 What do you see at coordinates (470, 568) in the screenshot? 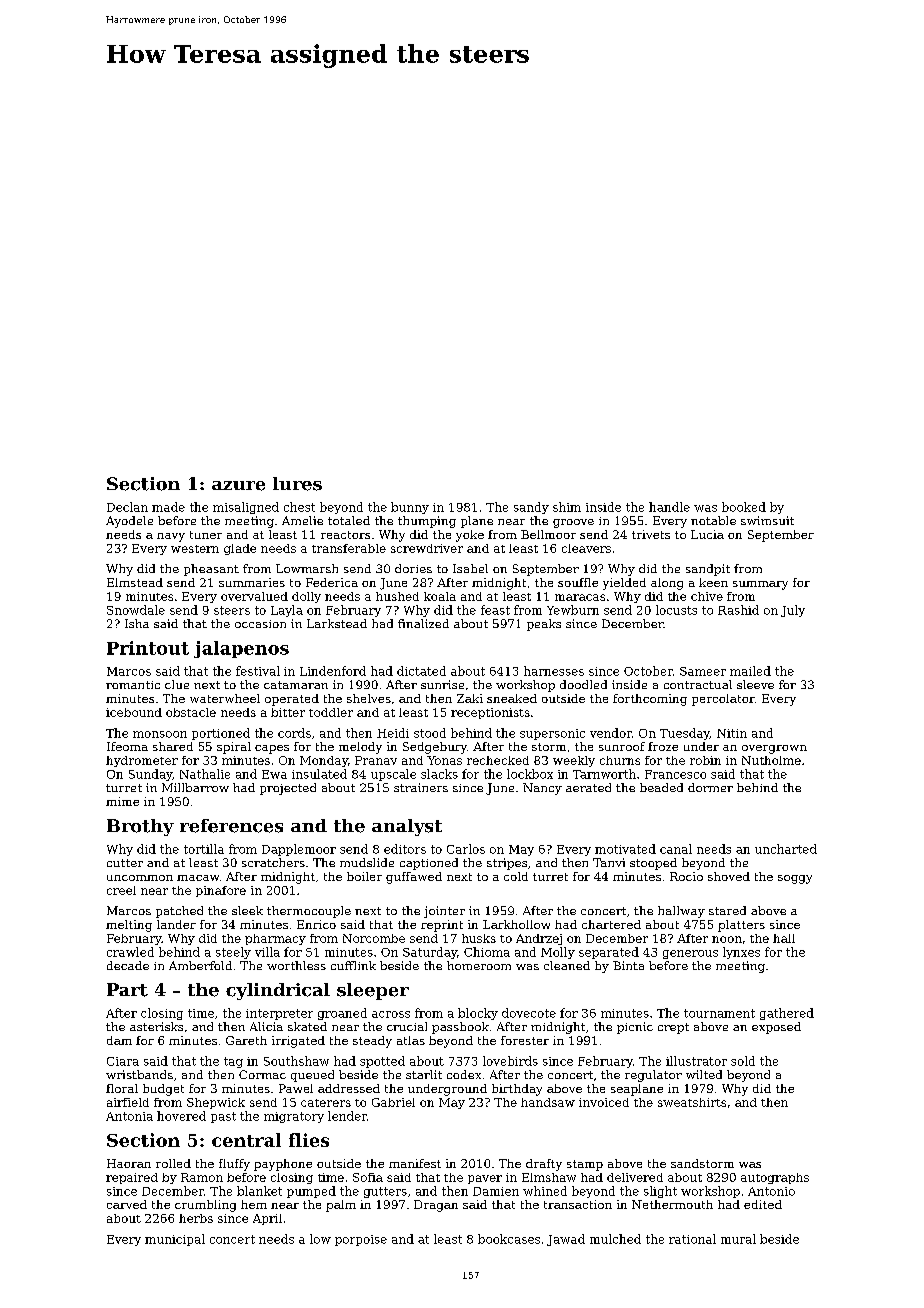
I see `Isabel` at bounding box center [470, 568].
